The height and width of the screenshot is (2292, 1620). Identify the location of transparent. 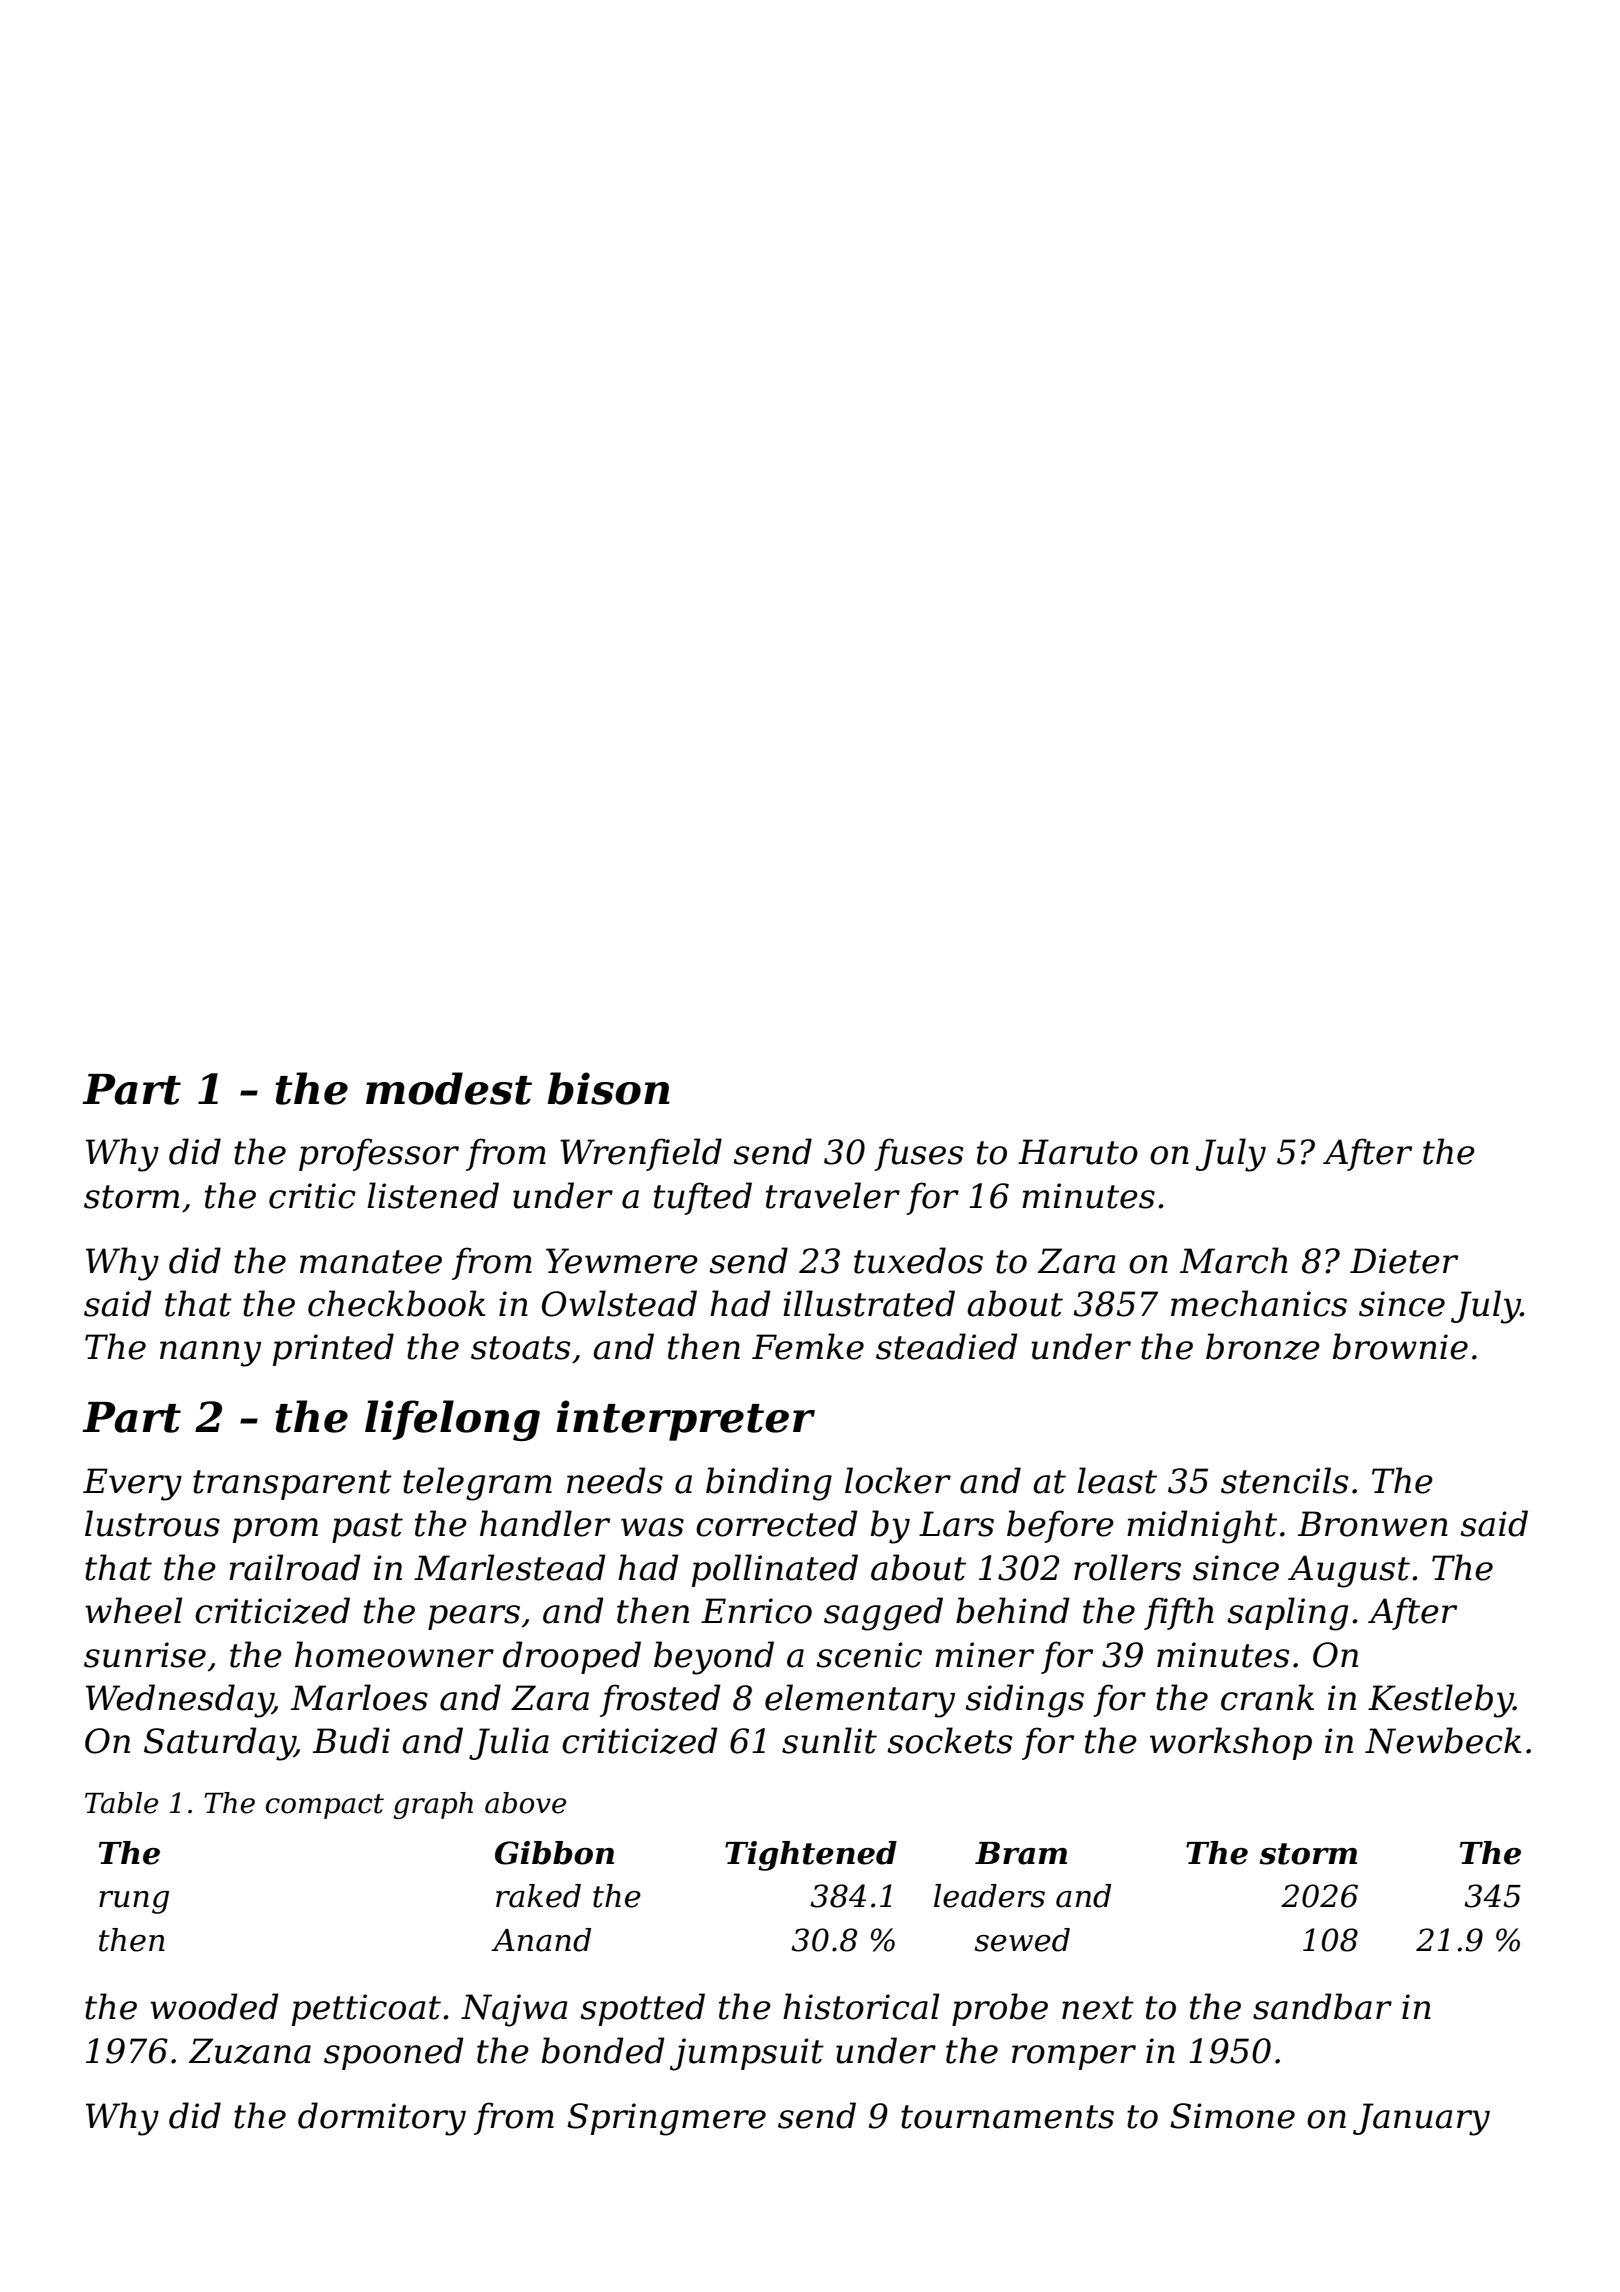
(292, 1485).
